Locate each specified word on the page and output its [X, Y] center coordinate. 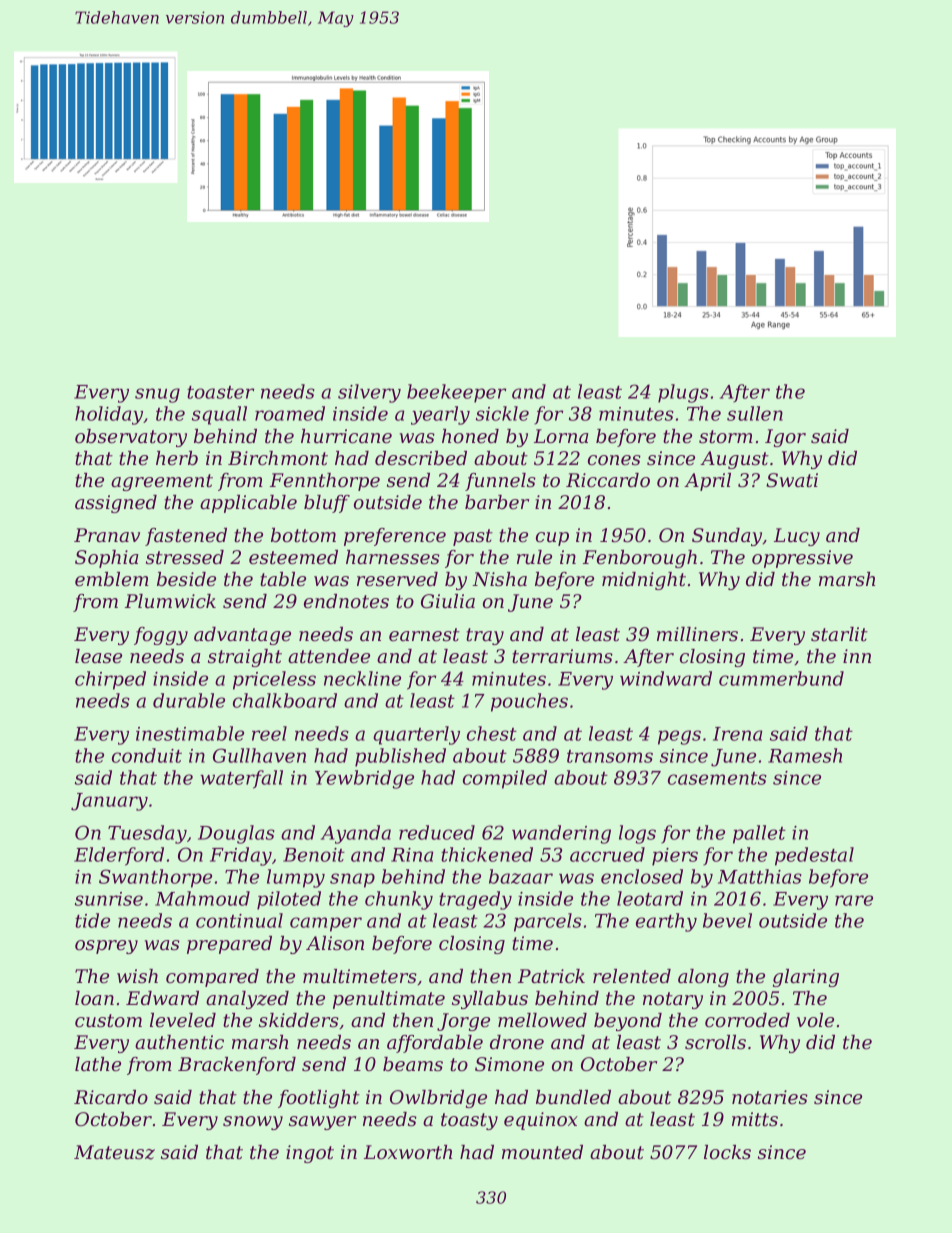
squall [219, 415]
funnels [500, 482]
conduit [147, 755]
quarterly [416, 735]
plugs [683, 393]
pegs [679, 737]
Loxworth [408, 1152]
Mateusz [114, 1152]
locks [727, 1152]
